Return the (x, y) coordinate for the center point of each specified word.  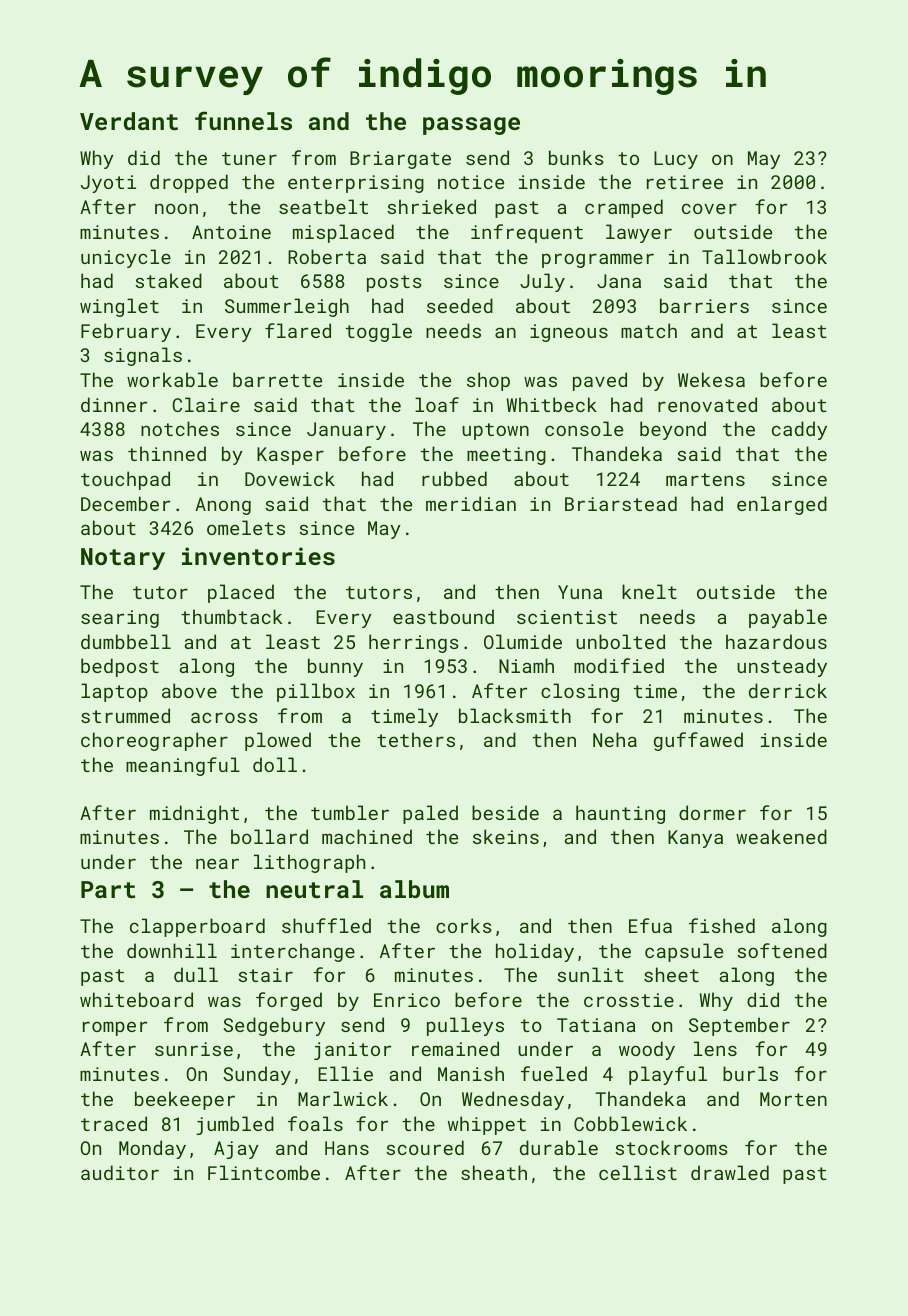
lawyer (639, 233)
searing (120, 619)
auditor (120, 1172)
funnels (243, 120)
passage (471, 126)
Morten (793, 1099)
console (584, 428)
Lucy (676, 160)
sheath (494, 1172)
